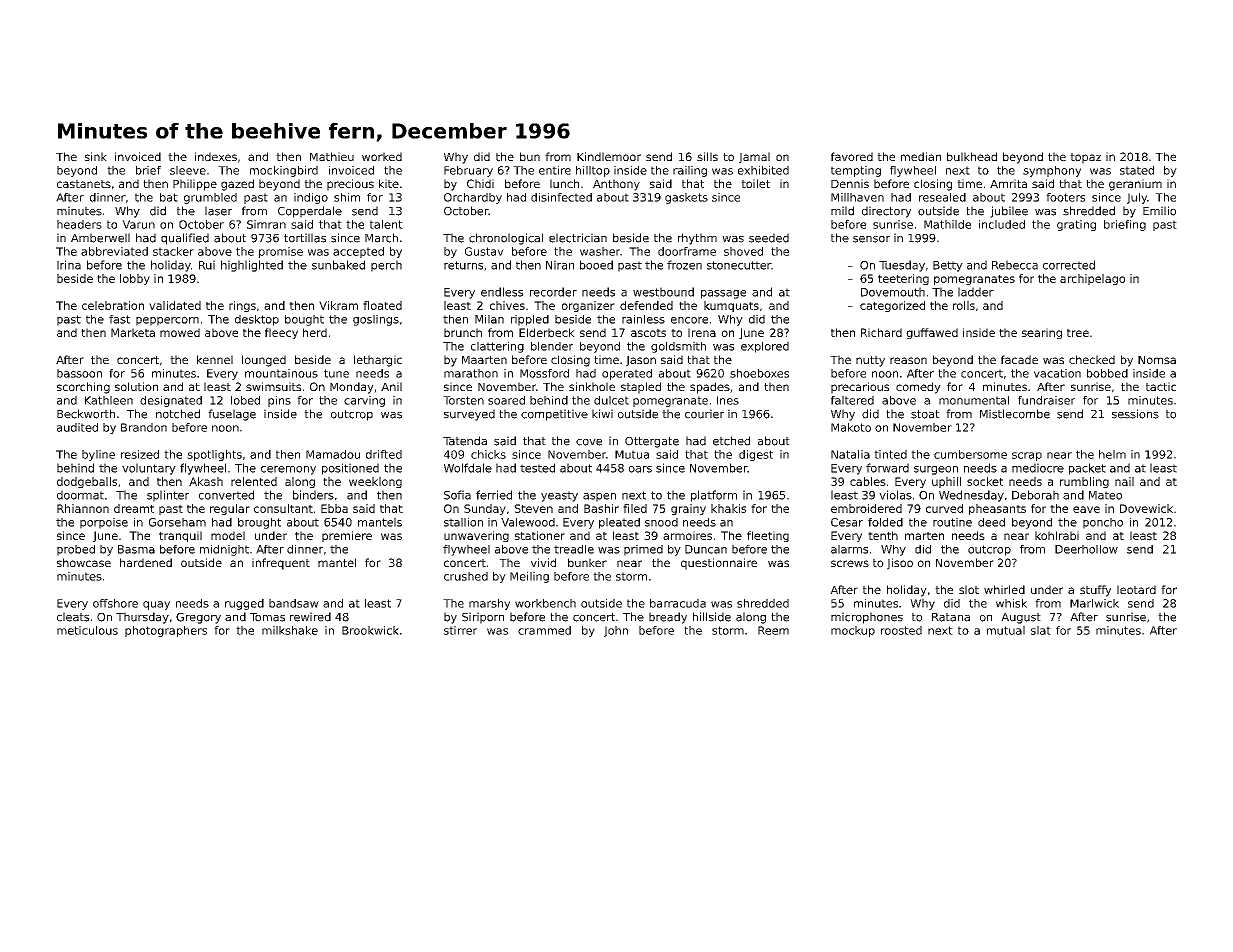  I want to click on sills, so click(707, 156).
